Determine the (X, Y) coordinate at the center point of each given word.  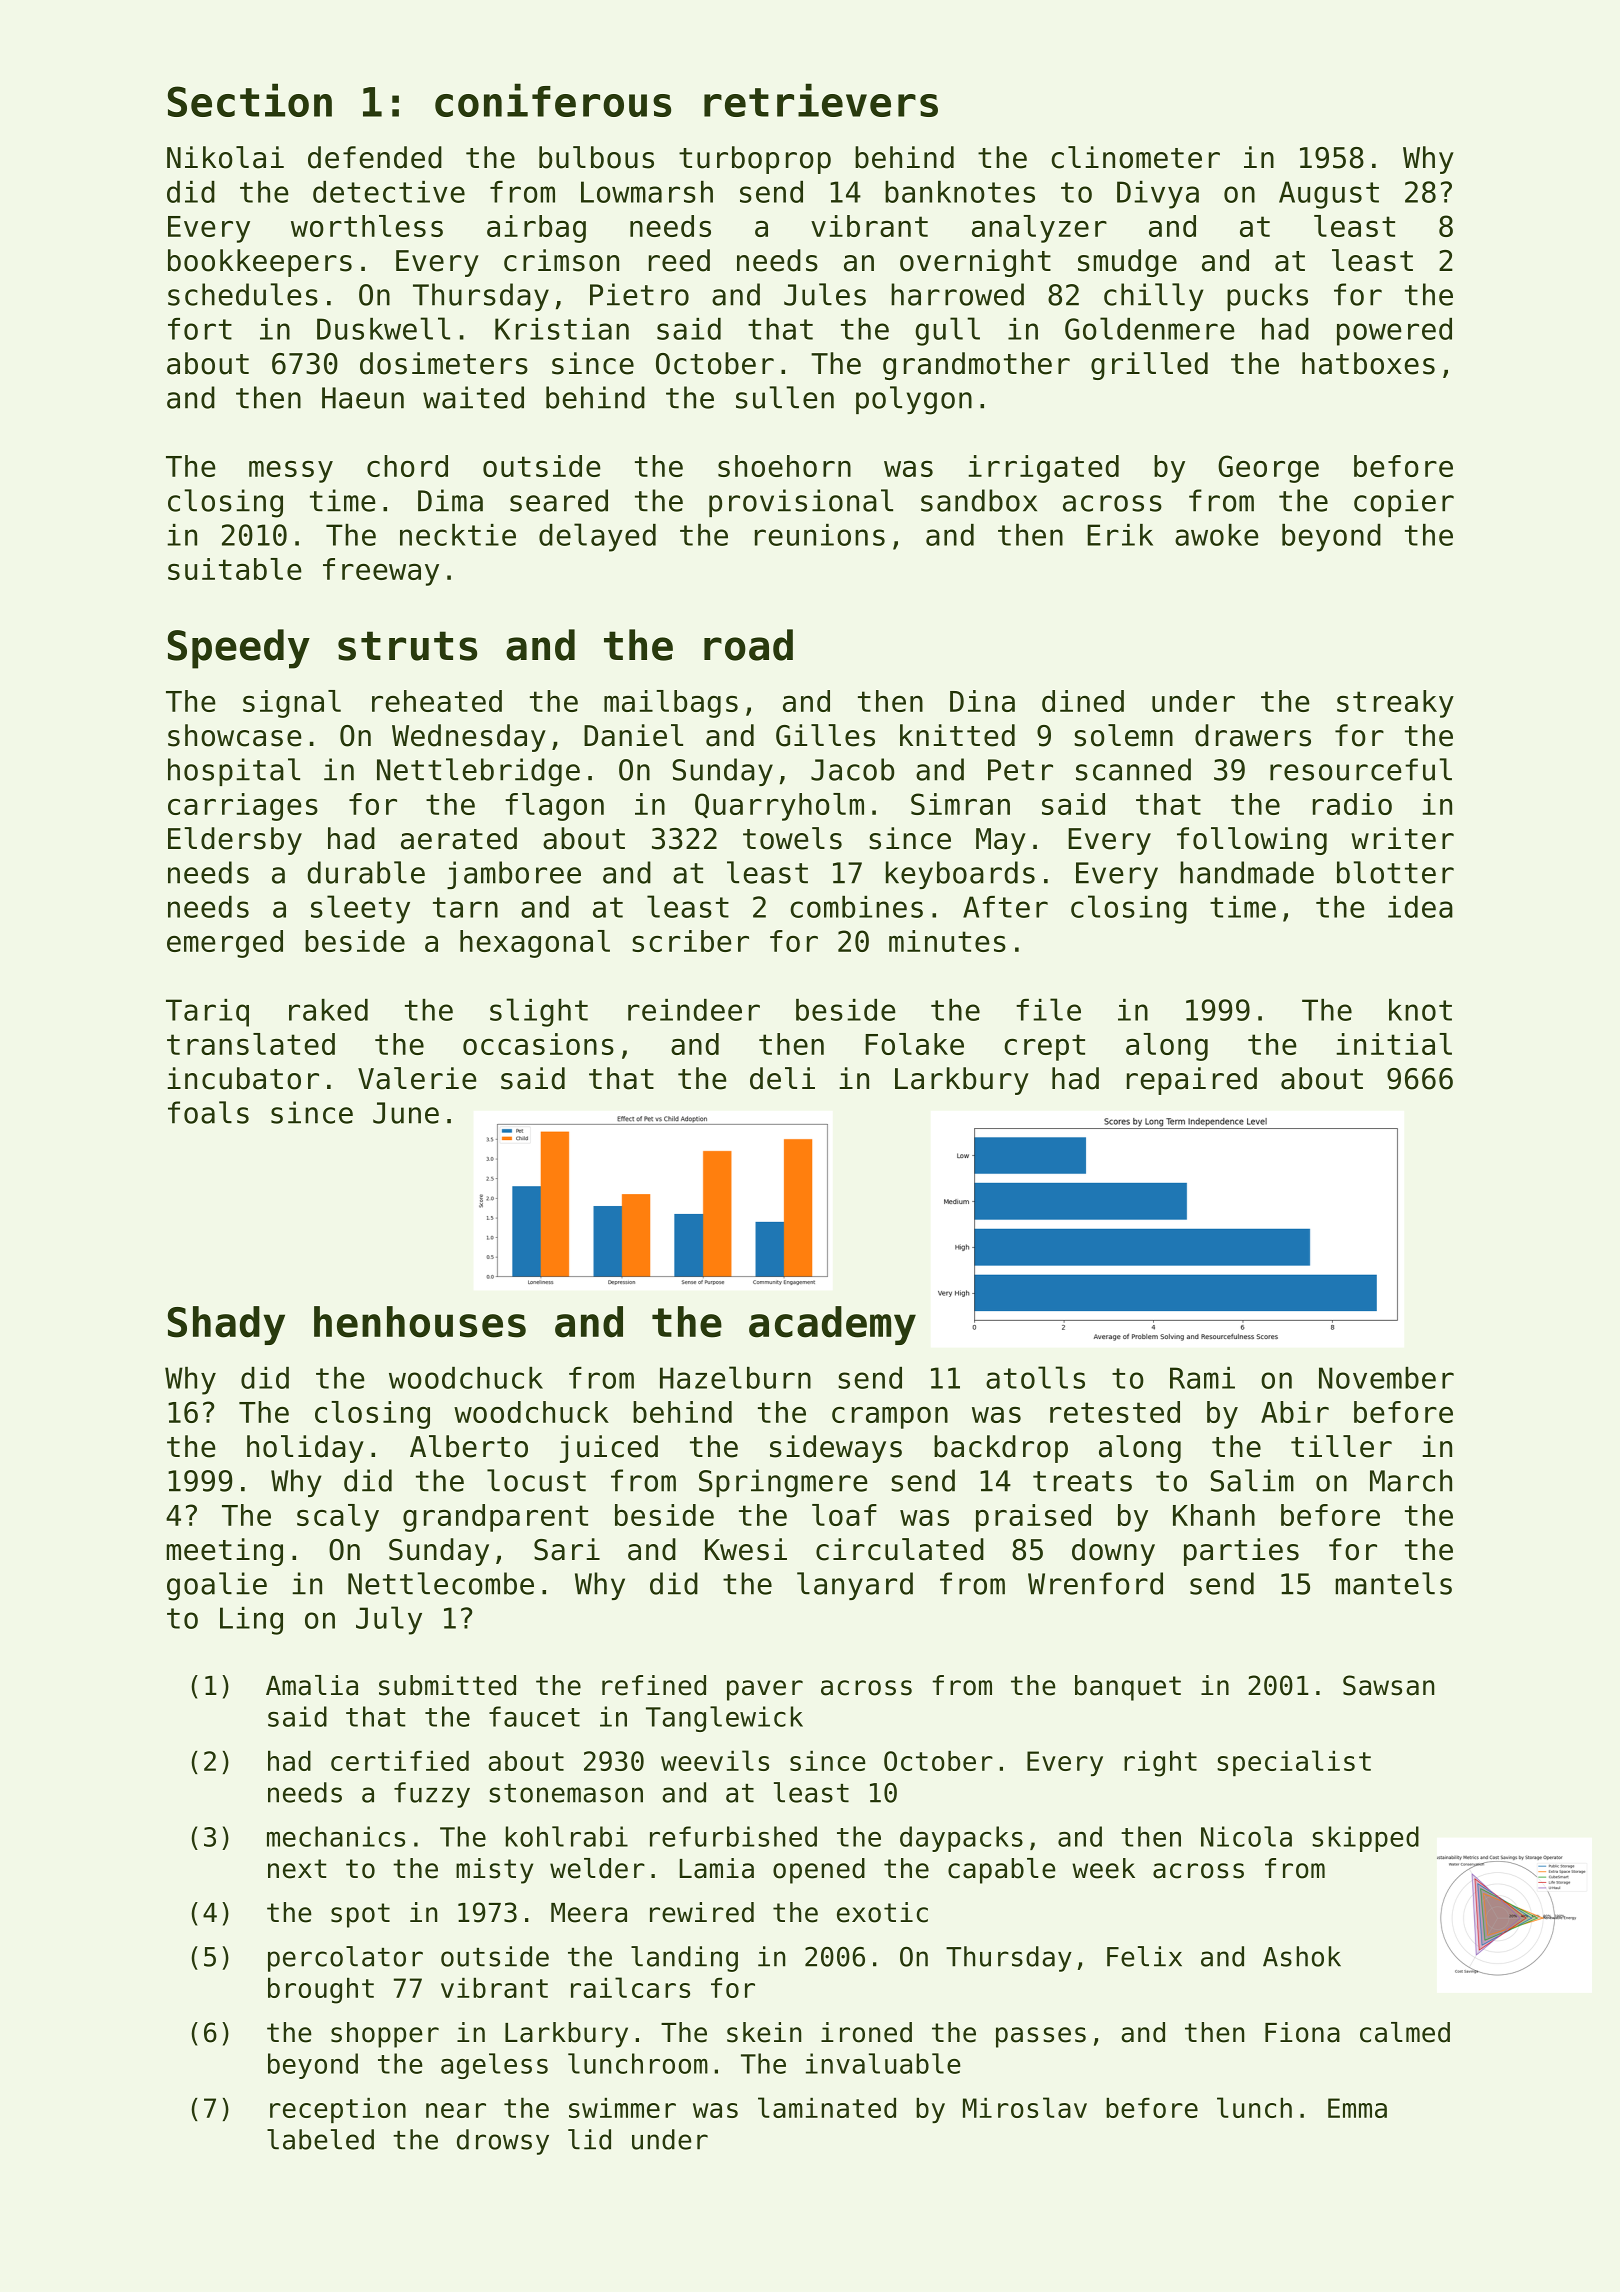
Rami (1202, 1378)
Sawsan (1388, 1685)
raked (328, 1010)
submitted (447, 1685)
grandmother (976, 366)
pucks (1267, 297)
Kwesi (746, 1549)
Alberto (469, 1446)
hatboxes (1368, 363)
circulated (900, 1549)
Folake (914, 1044)
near (456, 2110)
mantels (1394, 1583)
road (748, 645)
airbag (536, 229)
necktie (458, 535)
